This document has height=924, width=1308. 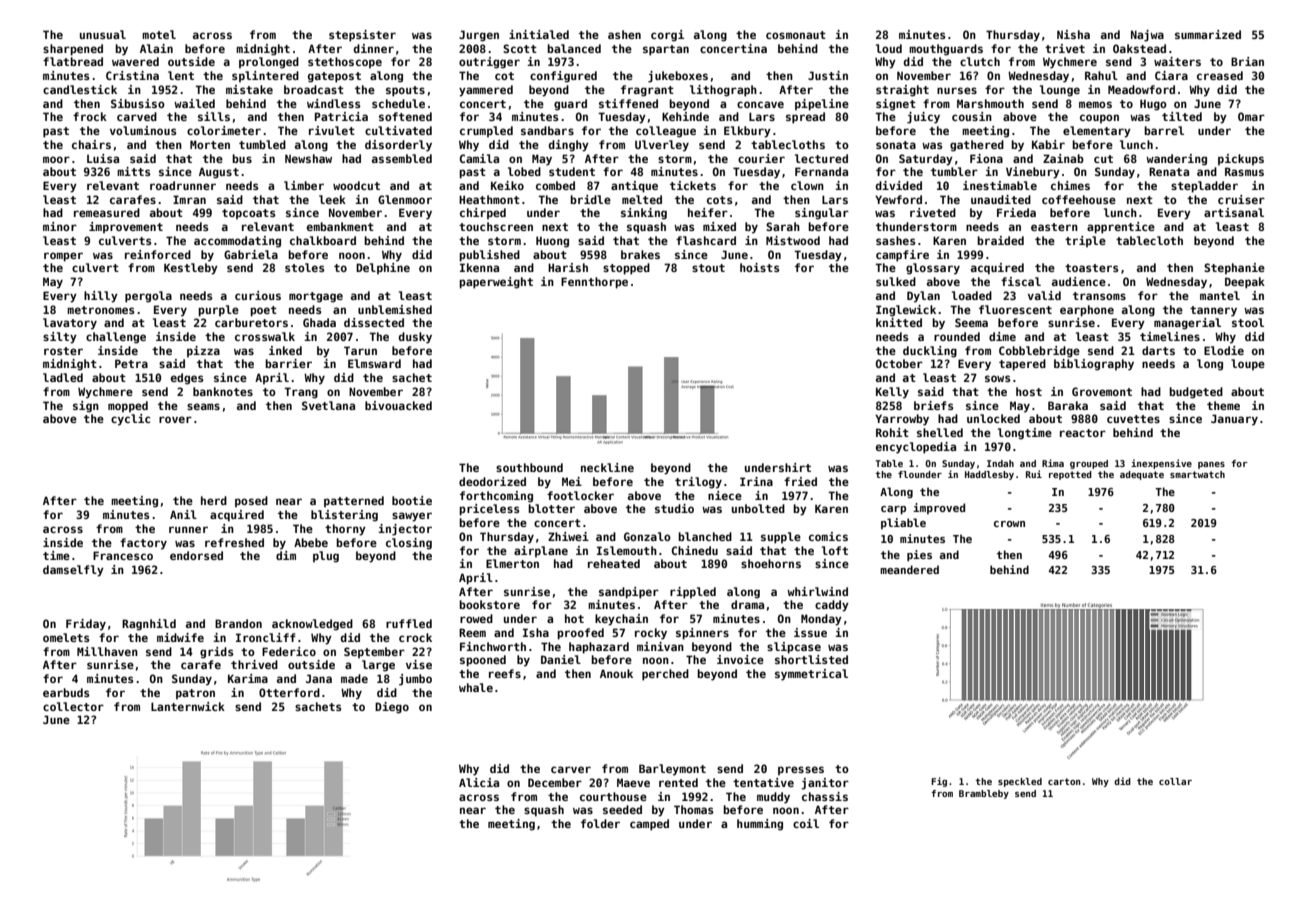 What do you see at coordinates (1175, 781) in the document?
I see `collar` at bounding box center [1175, 781].
